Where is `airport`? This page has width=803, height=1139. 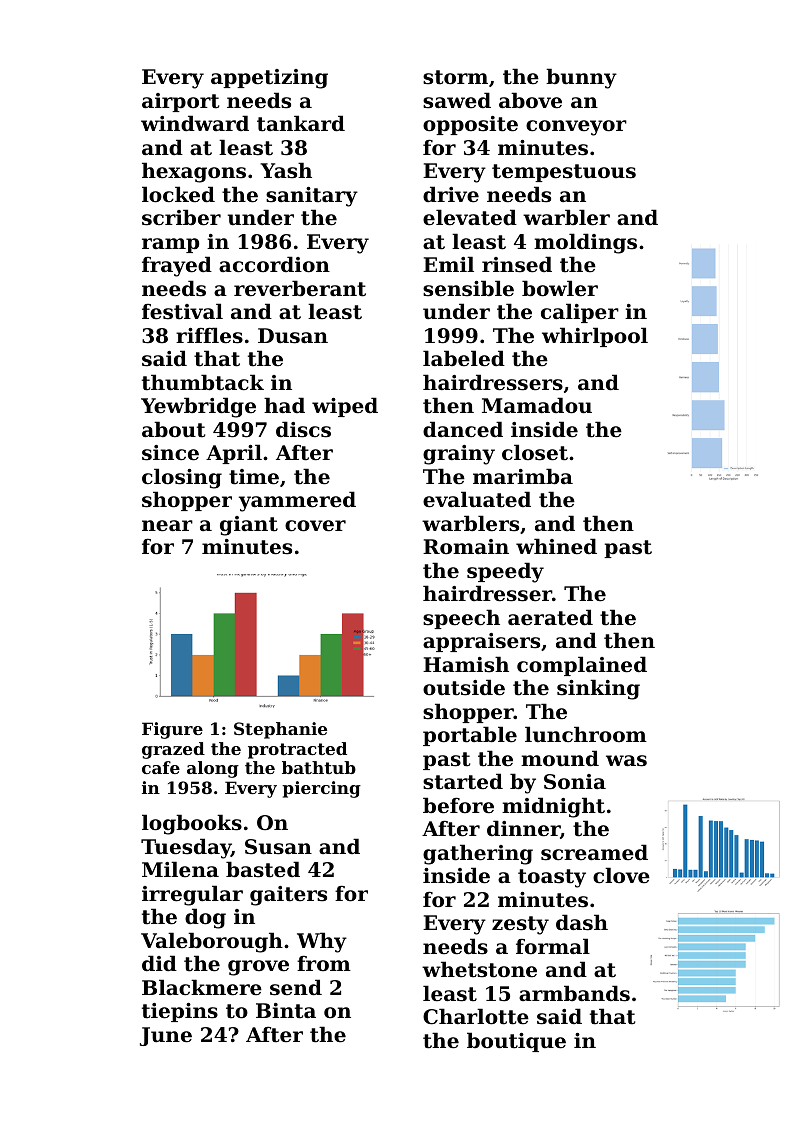
airport is located at coordinates (180, 102).
